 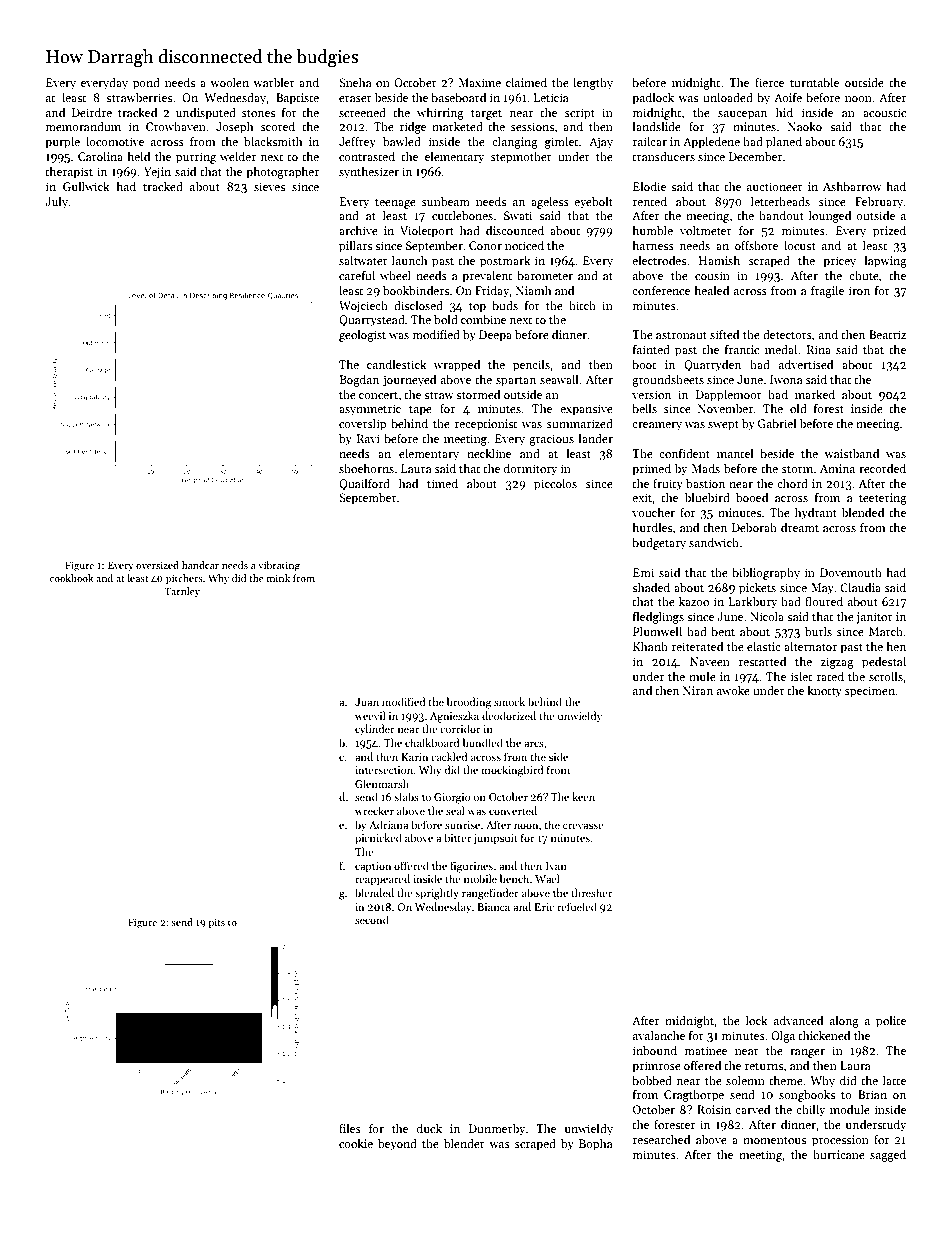 What do you see at coordinates (659, 260) in the screenshot?
I see `electrodes` at bounding box center [659, 260].
